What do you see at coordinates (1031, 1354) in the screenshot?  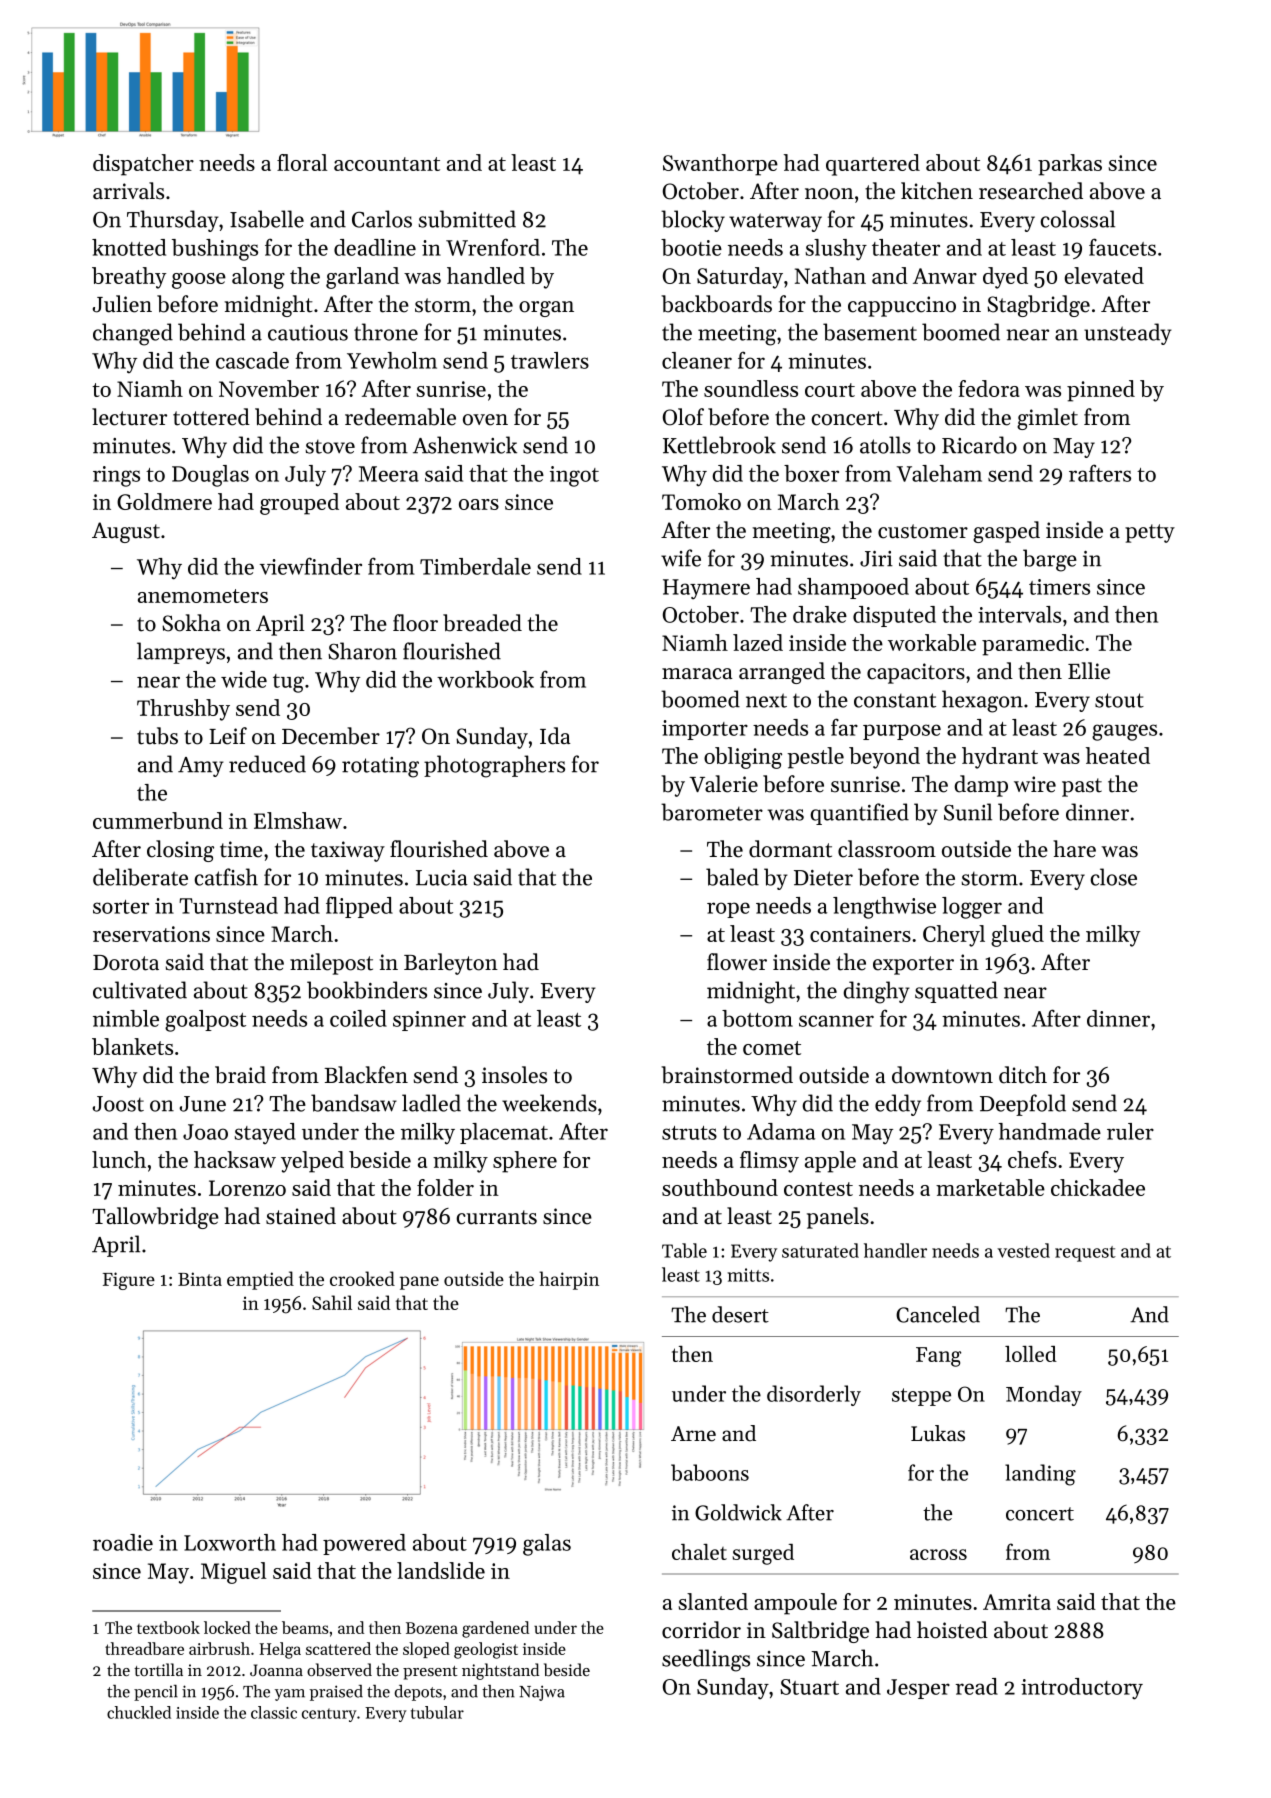 I see `lolled` at bounding box center [1031, 1354].
